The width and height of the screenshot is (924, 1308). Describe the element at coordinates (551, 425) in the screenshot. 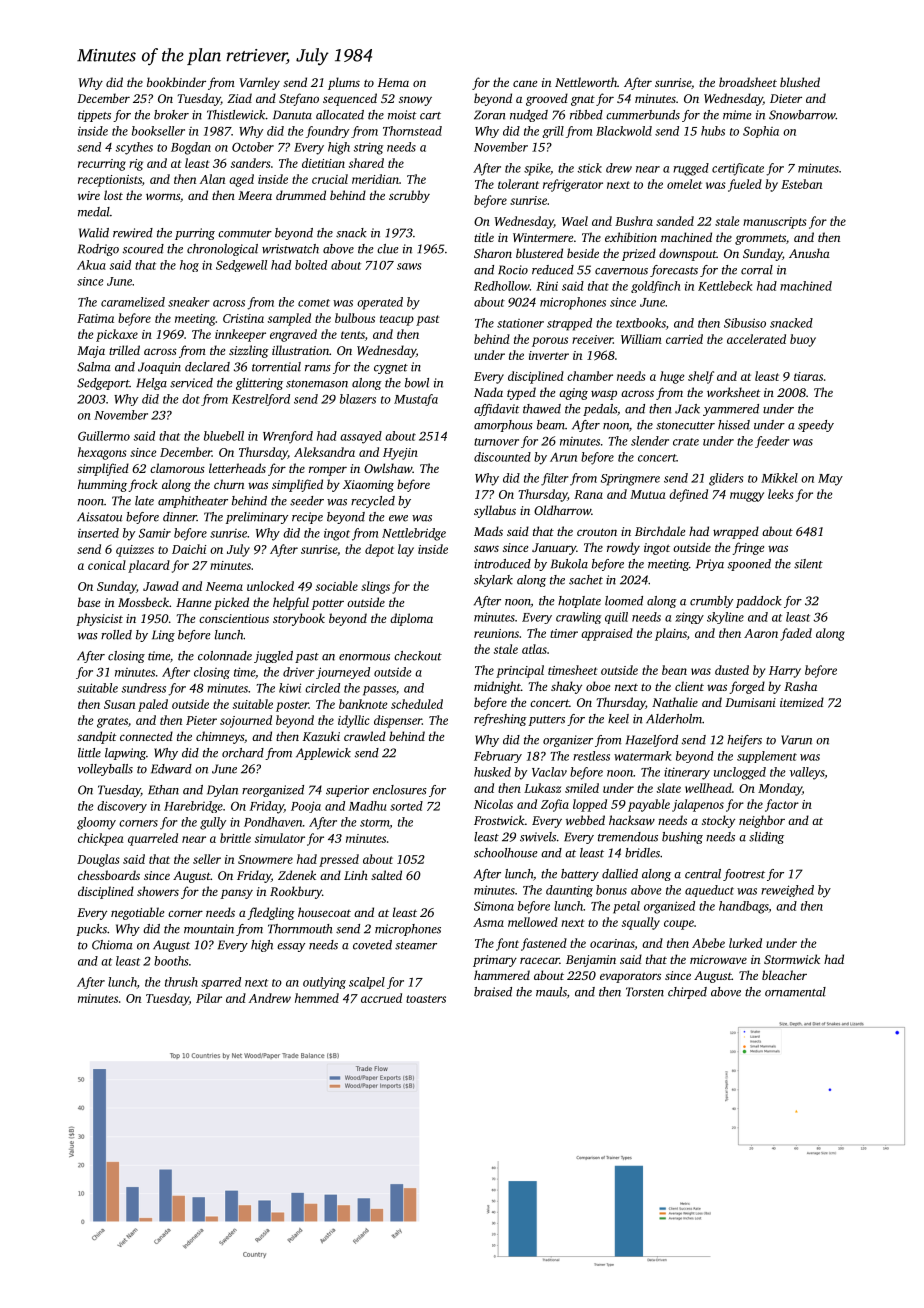

I see `beam` at that location.
